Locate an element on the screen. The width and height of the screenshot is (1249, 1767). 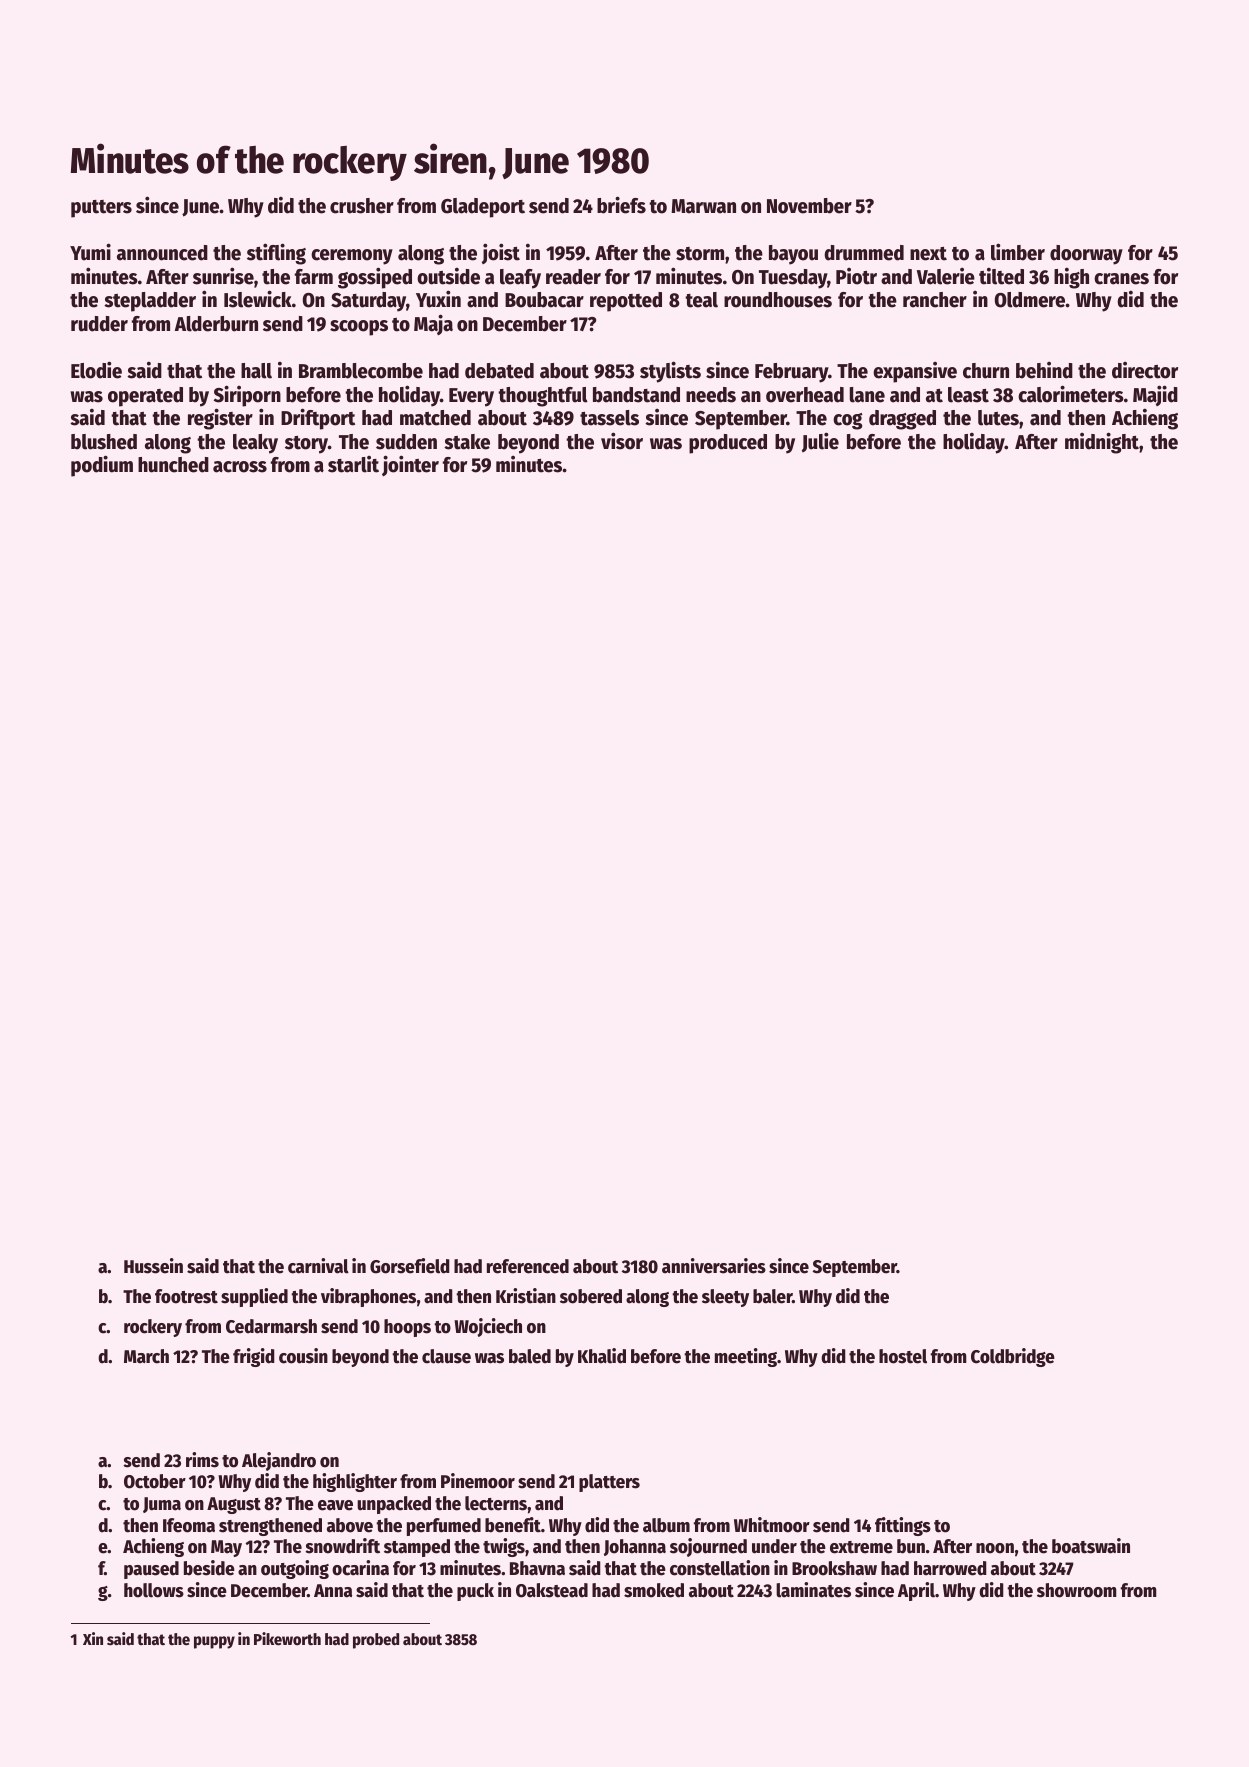
sojourned is located at coordinates (708, 1547).
